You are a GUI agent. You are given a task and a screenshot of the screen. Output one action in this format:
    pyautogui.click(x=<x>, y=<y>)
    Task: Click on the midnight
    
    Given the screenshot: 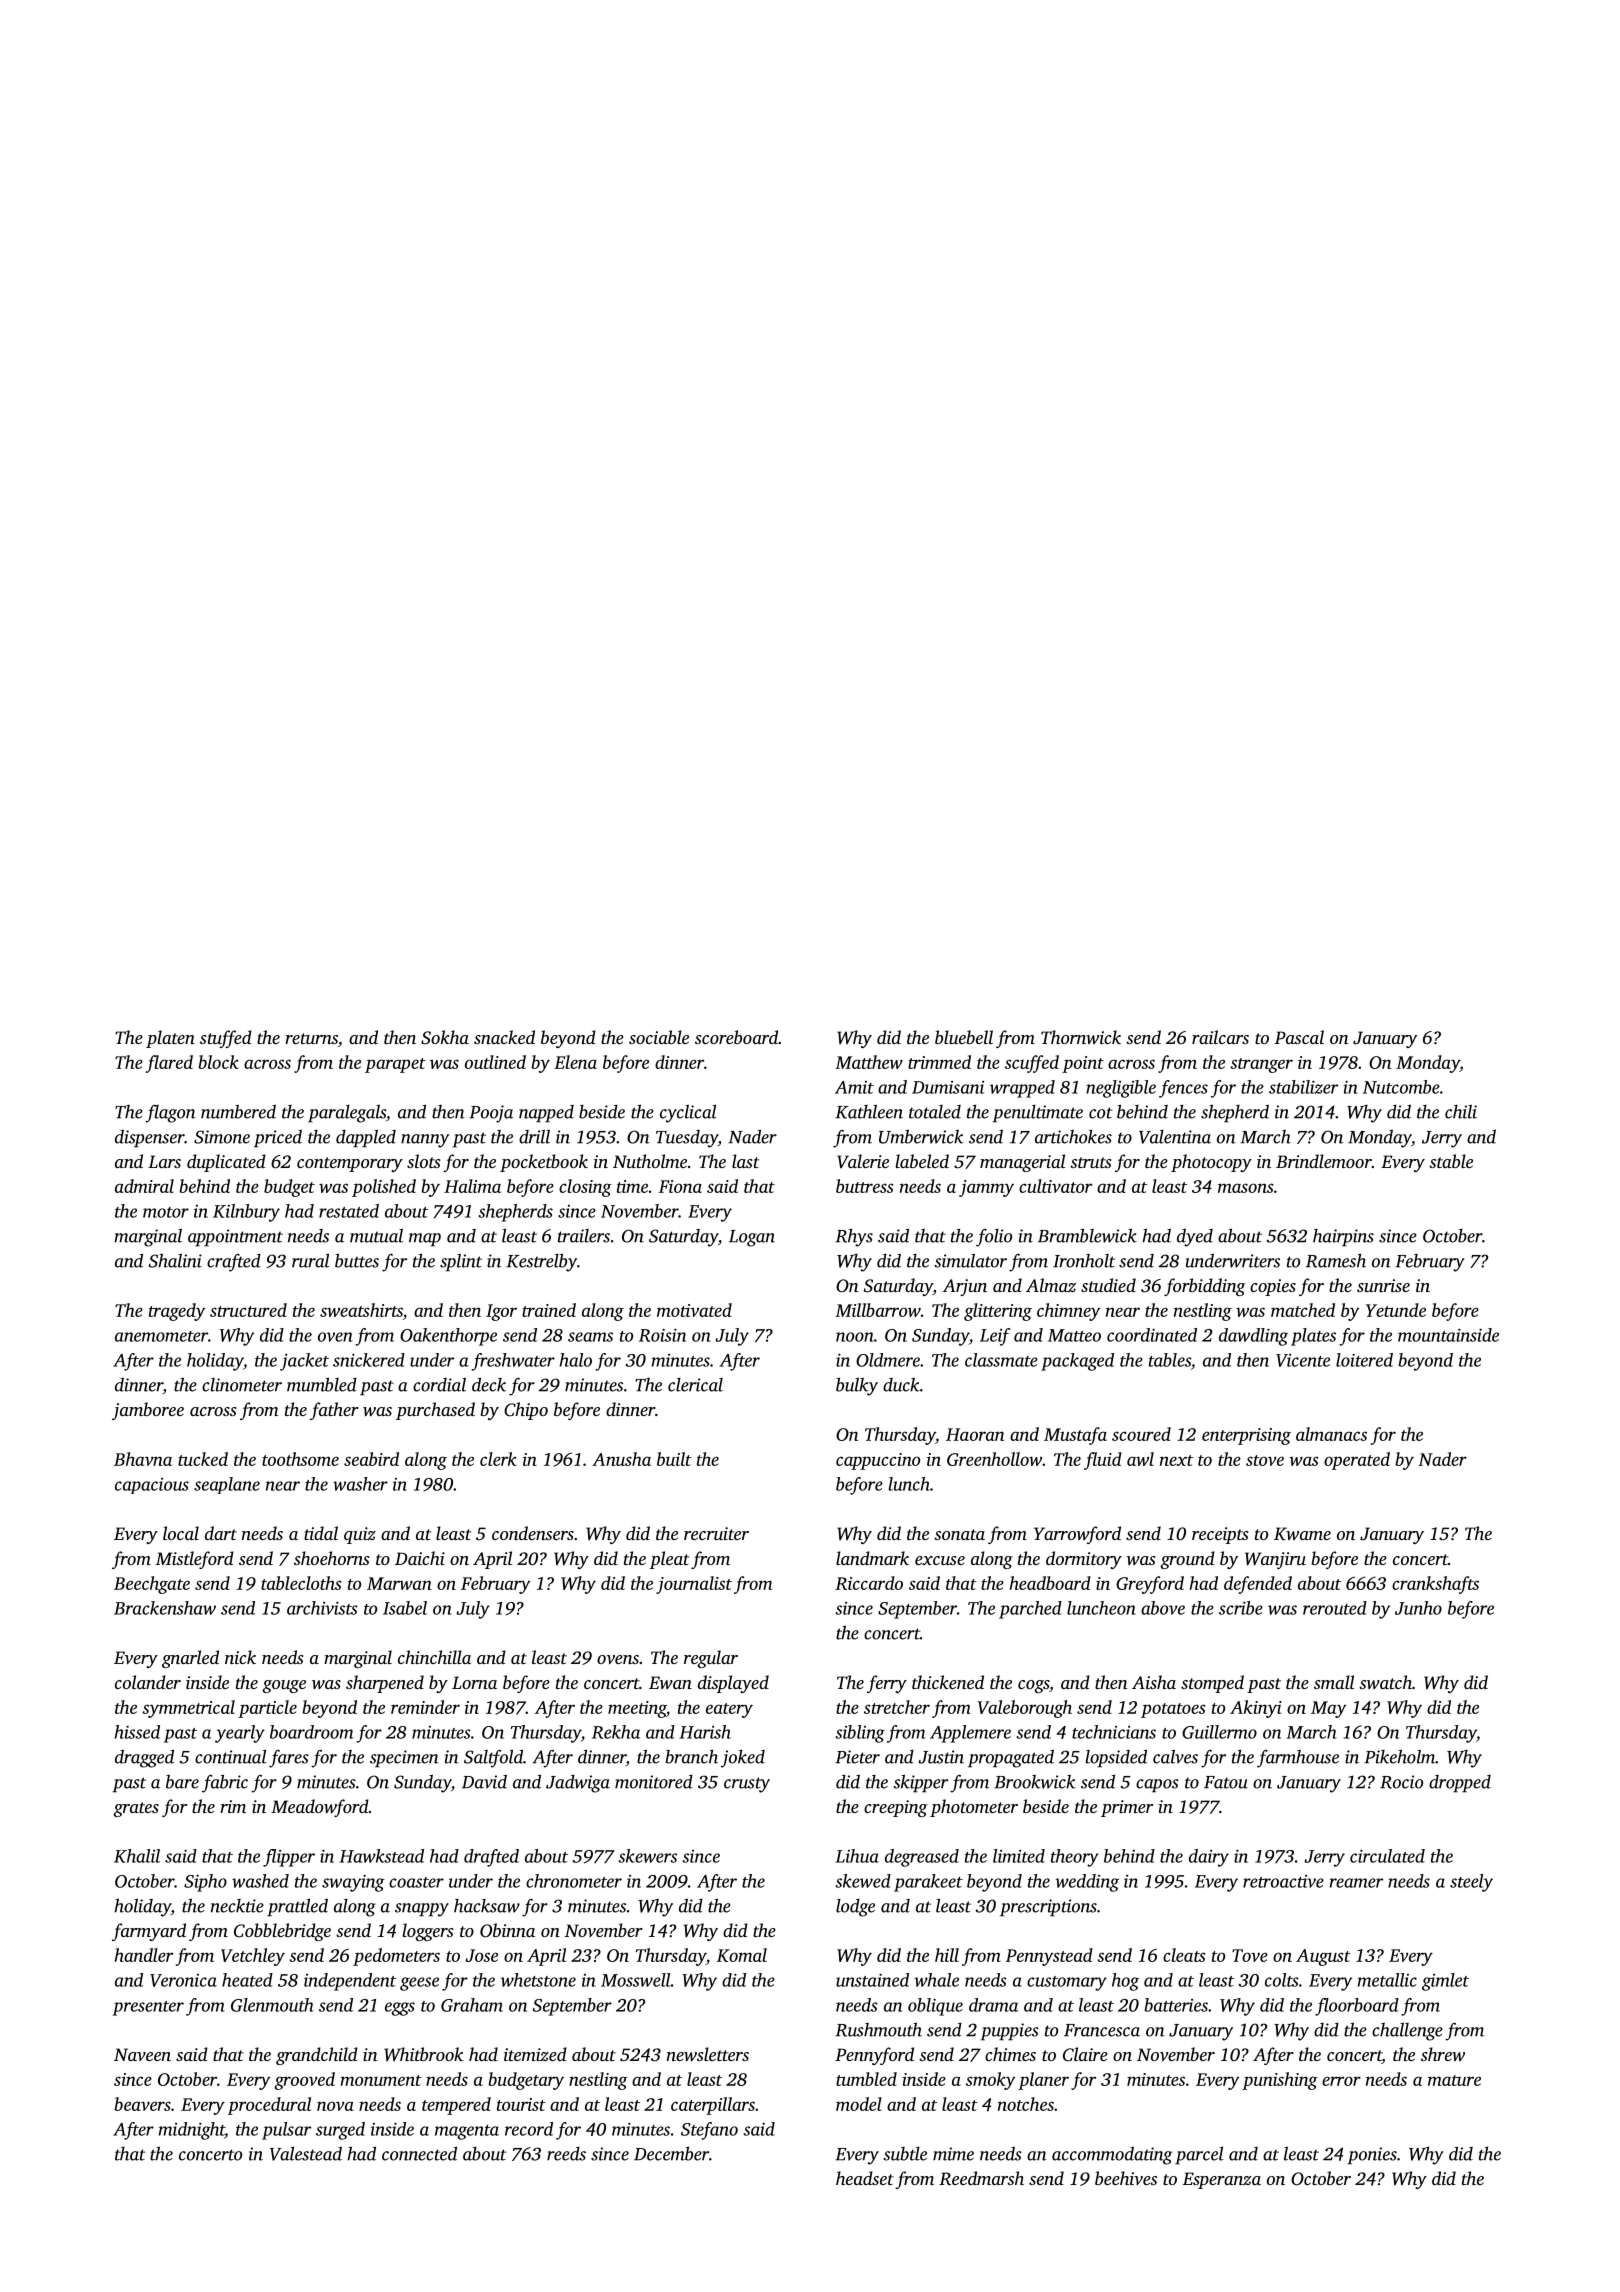 What is the action you would take?
    pyautogui.click(x=192, y=2131)
